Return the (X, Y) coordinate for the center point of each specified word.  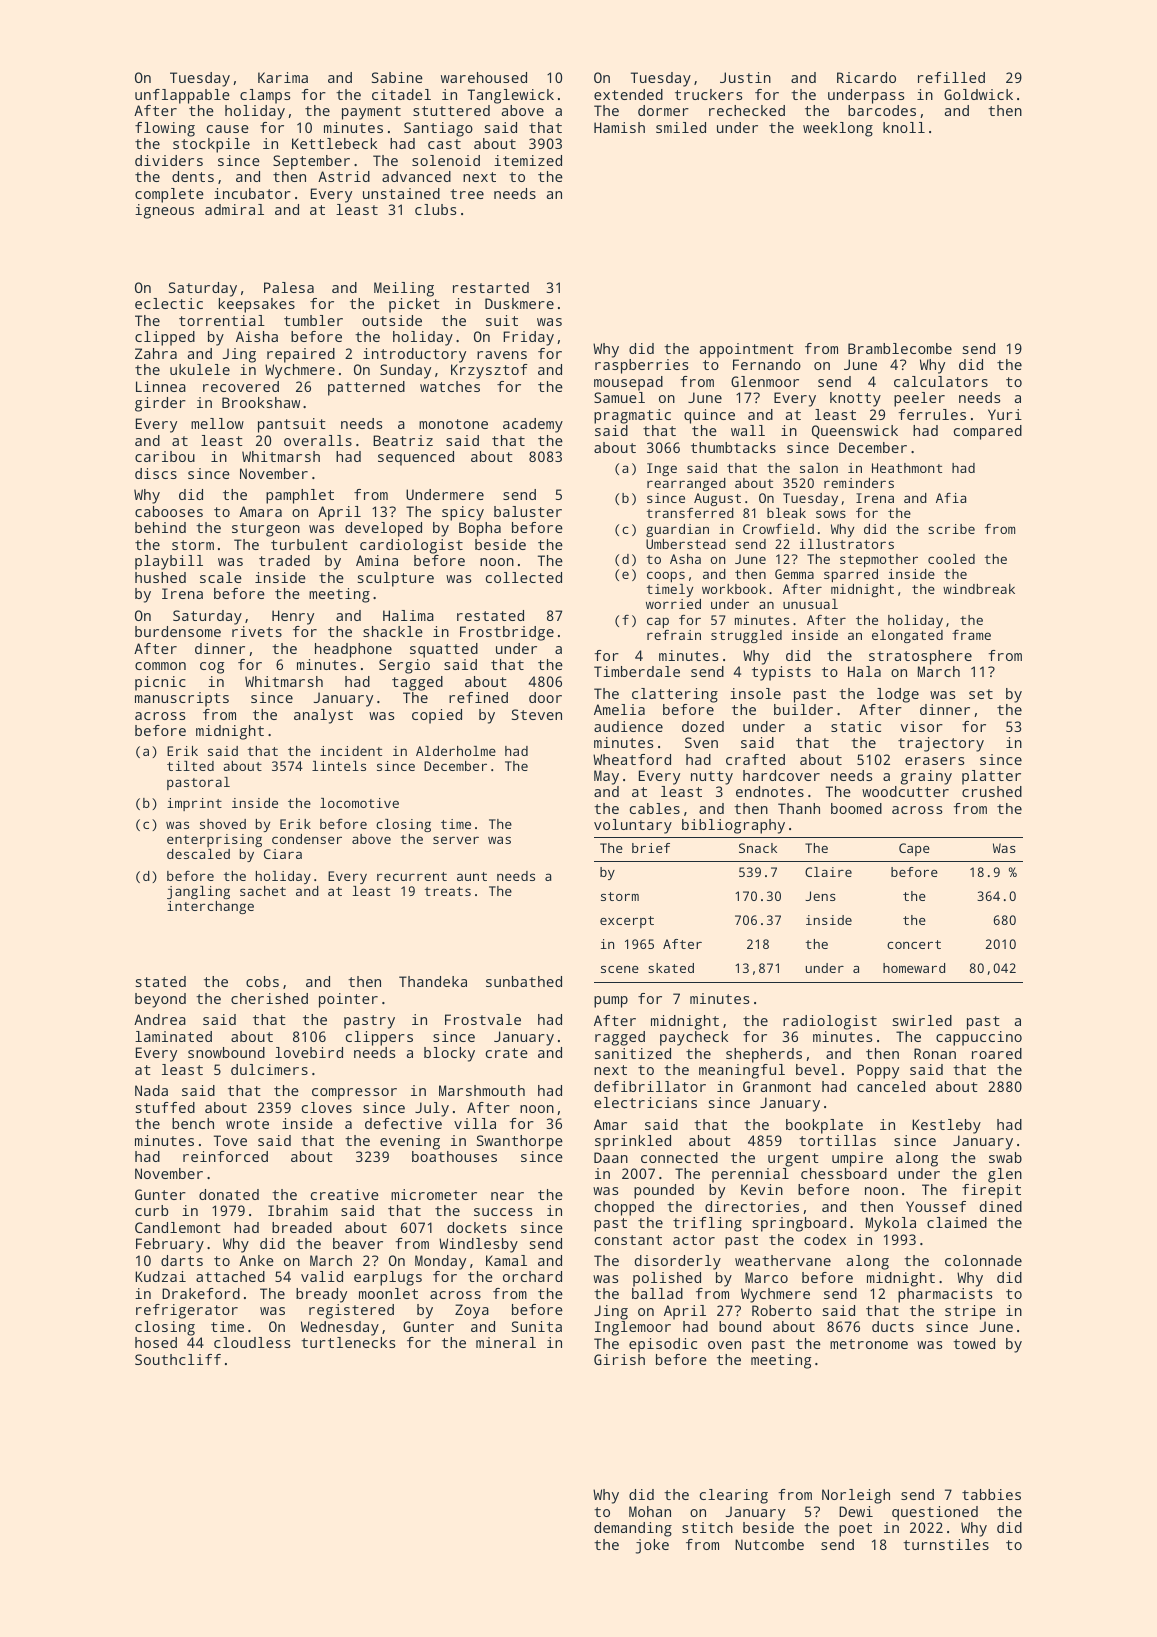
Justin (745, 77)
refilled (951, 77)
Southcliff (178, 1359)
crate (507, 1053)
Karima (283, 77)
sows (831, 514)
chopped (624, 1208)
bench (193, 1123)
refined (478, 697)
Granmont (777, 1086)
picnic (160, 683)
